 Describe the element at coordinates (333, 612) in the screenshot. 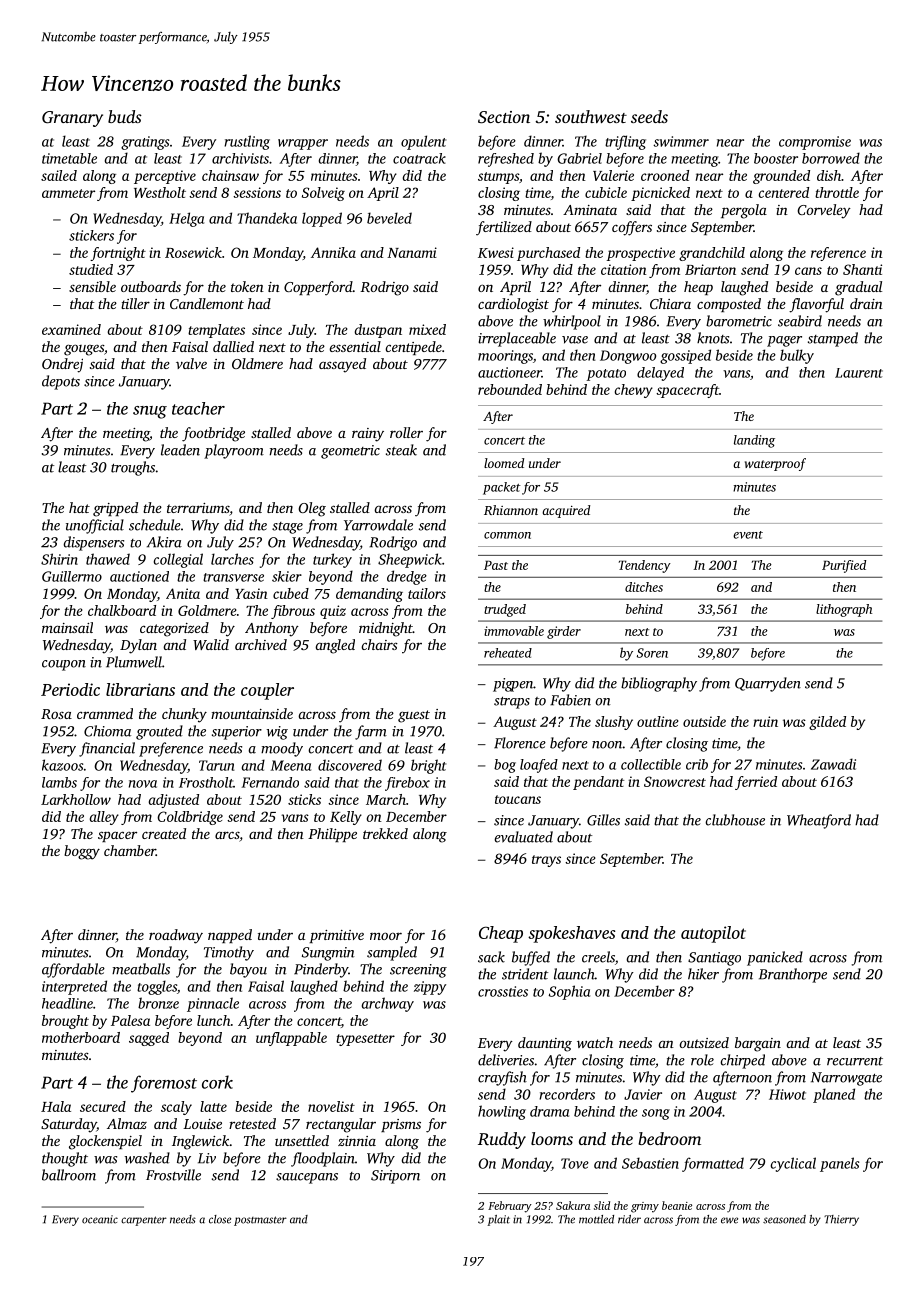

I see `quiz` at that location.
